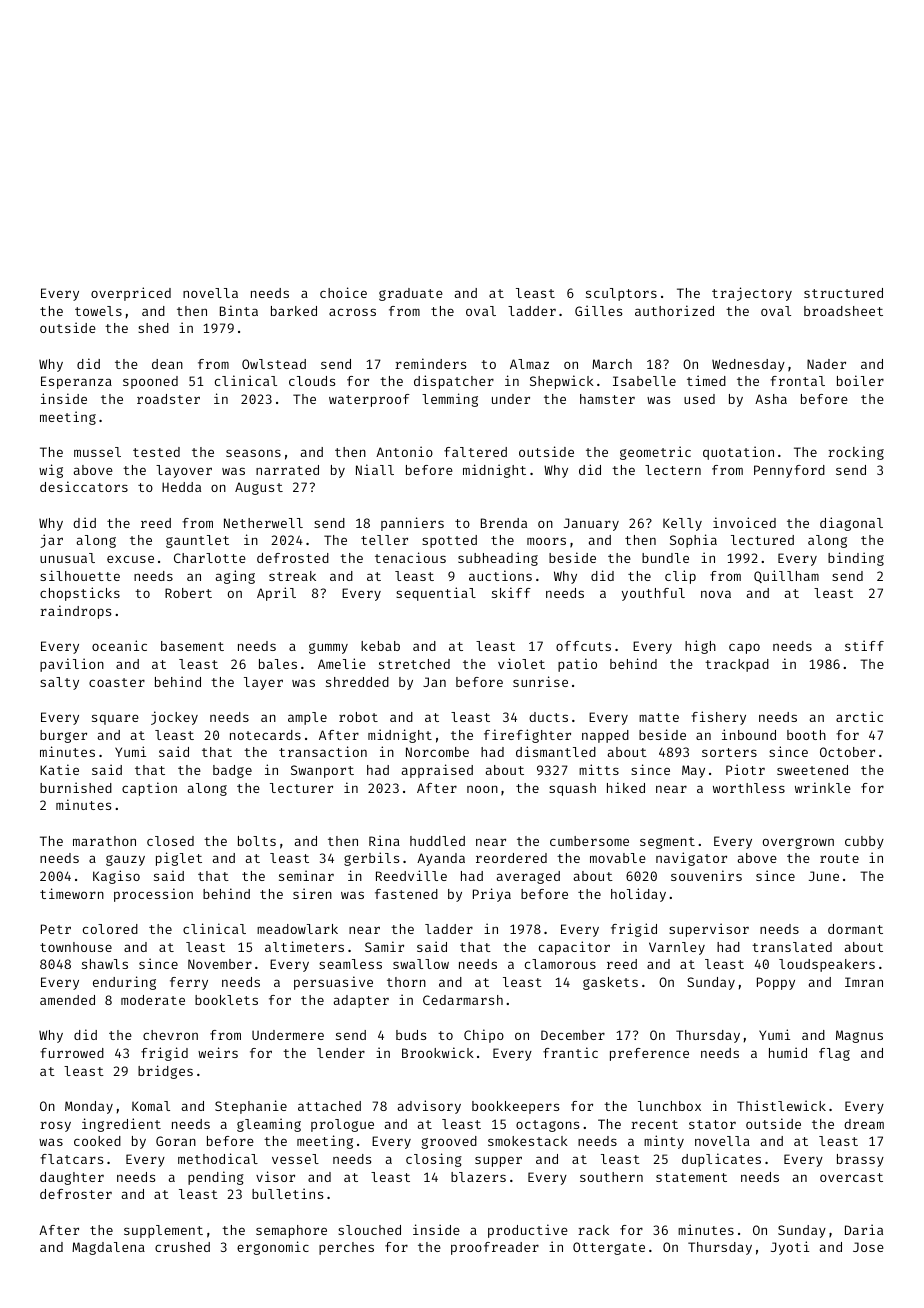  I want to click on prologue, so click(342, 1125).
